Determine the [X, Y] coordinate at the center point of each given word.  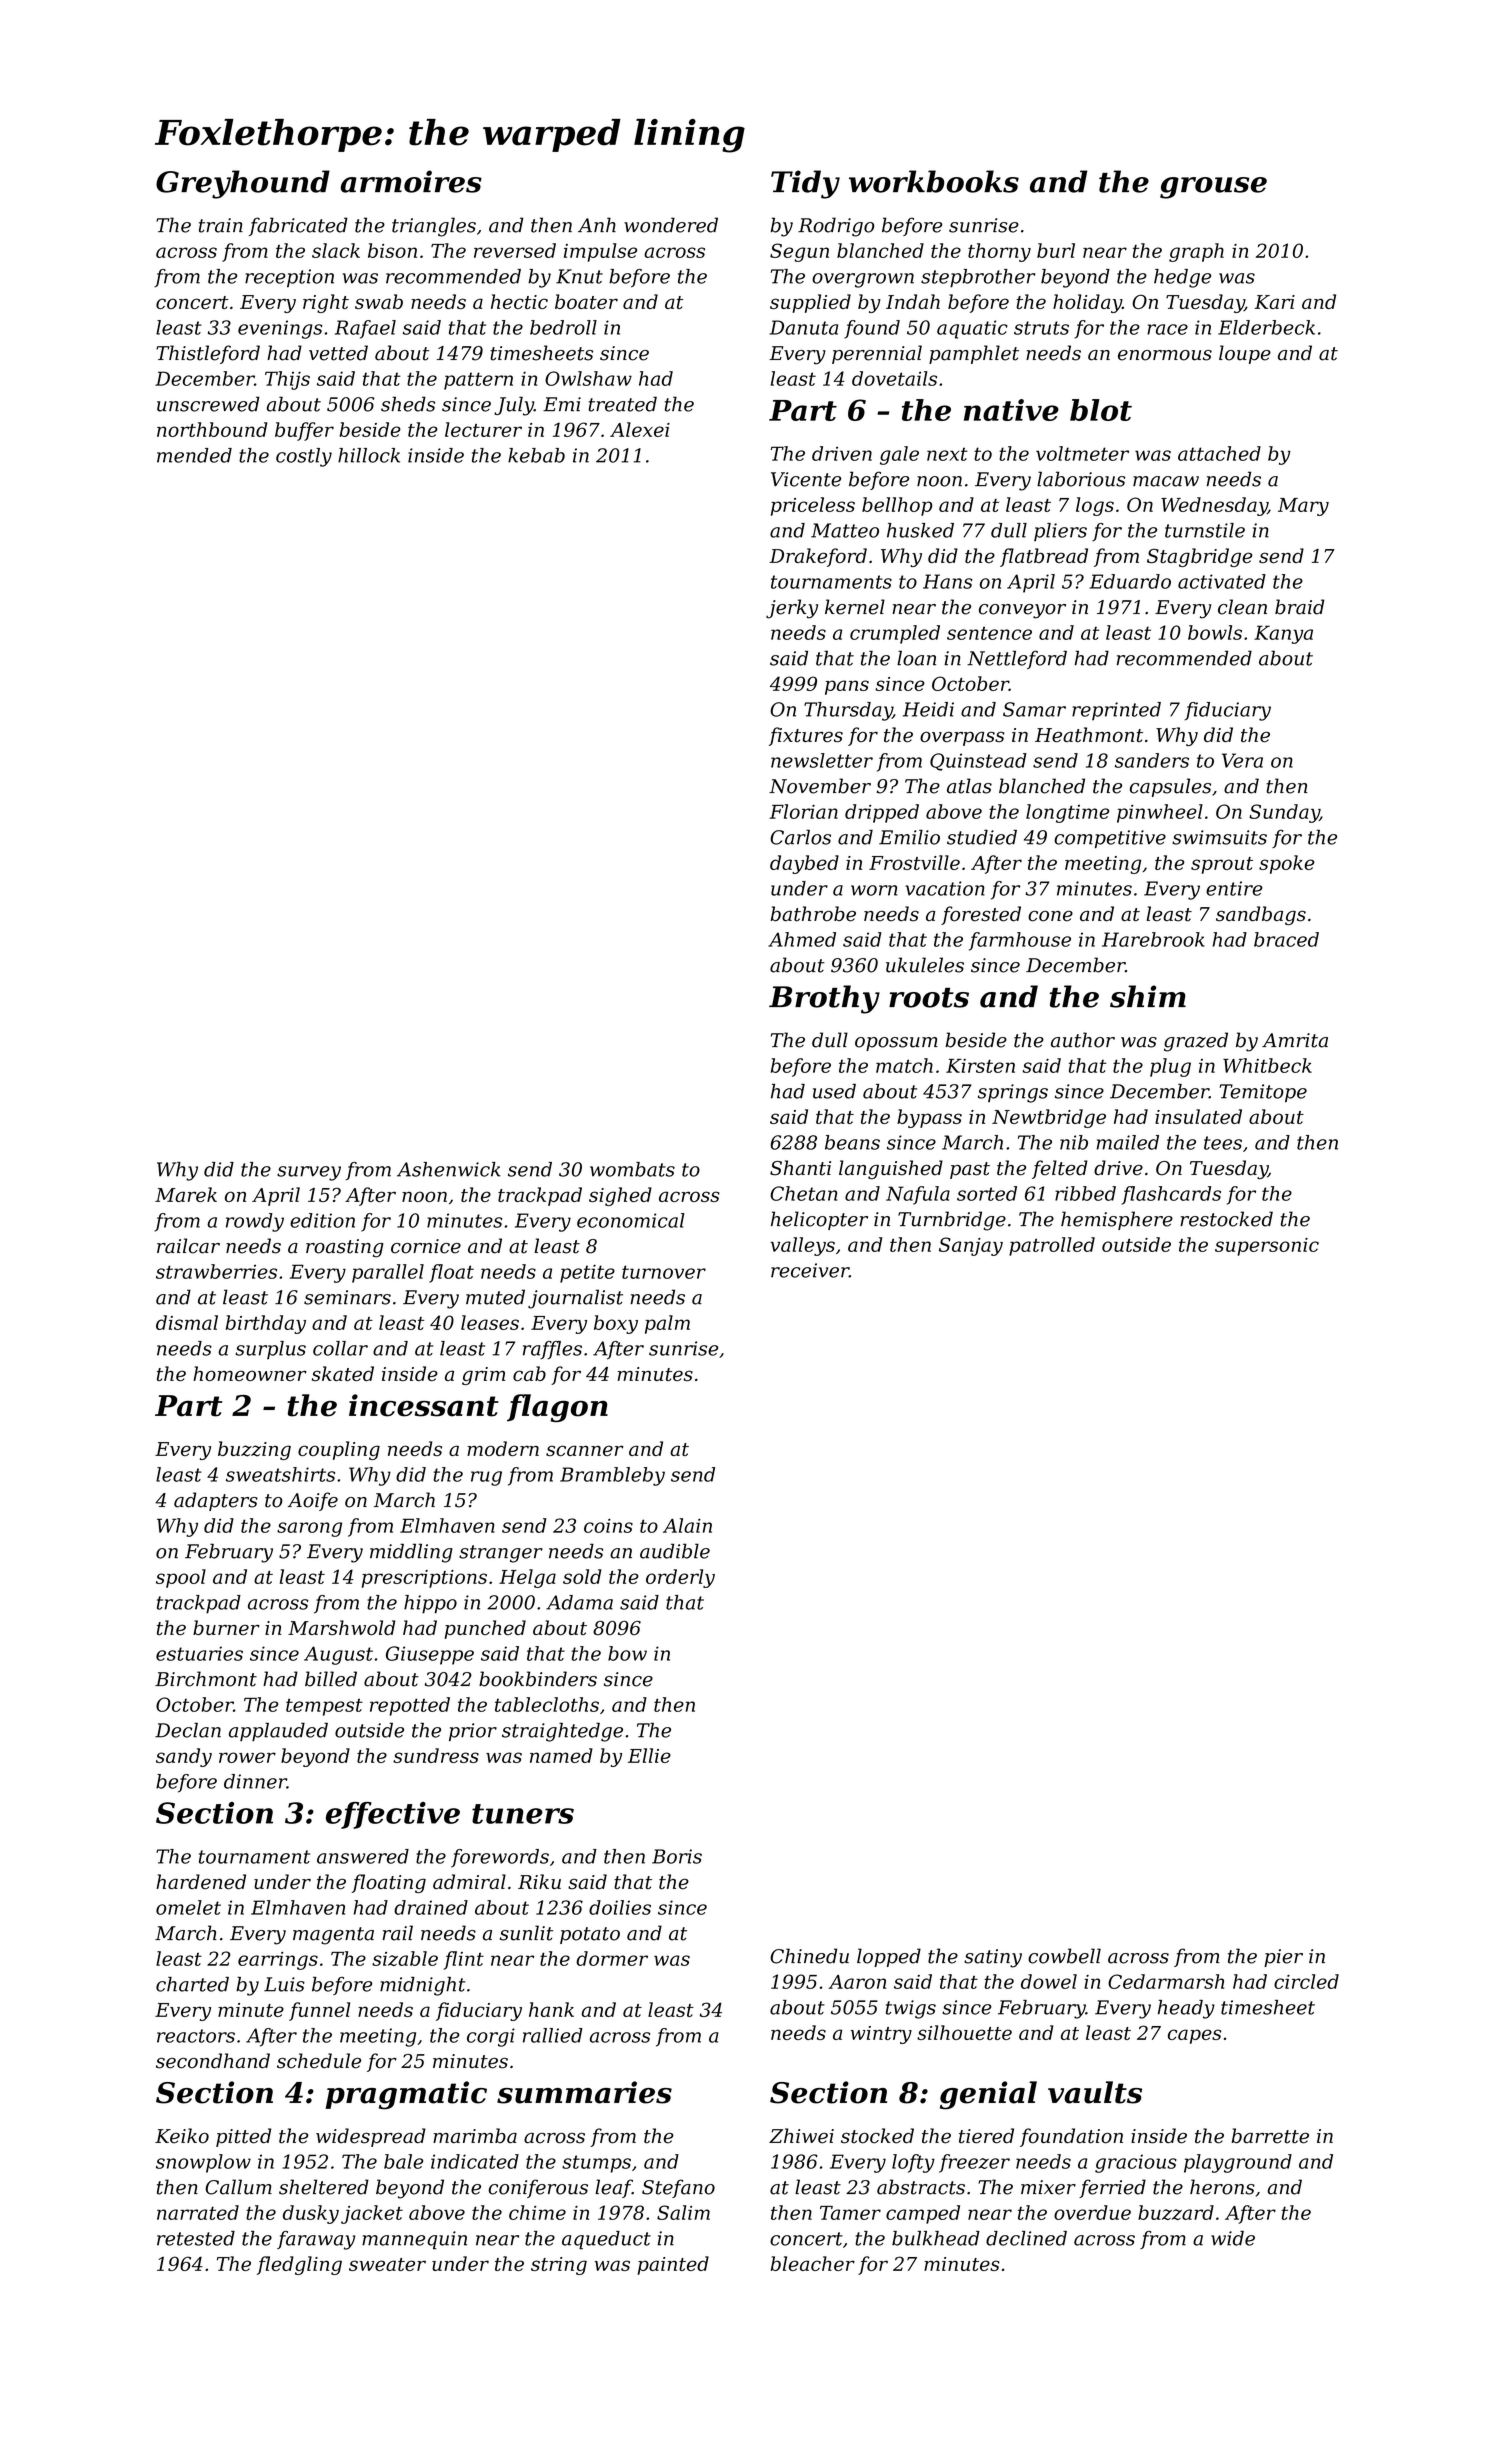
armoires [411, 181]
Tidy [805, 184]
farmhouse [1020, 941]
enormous [1165, 355]
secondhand [213, 2061]
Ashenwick [449, 1169]
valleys [802, 1246]
